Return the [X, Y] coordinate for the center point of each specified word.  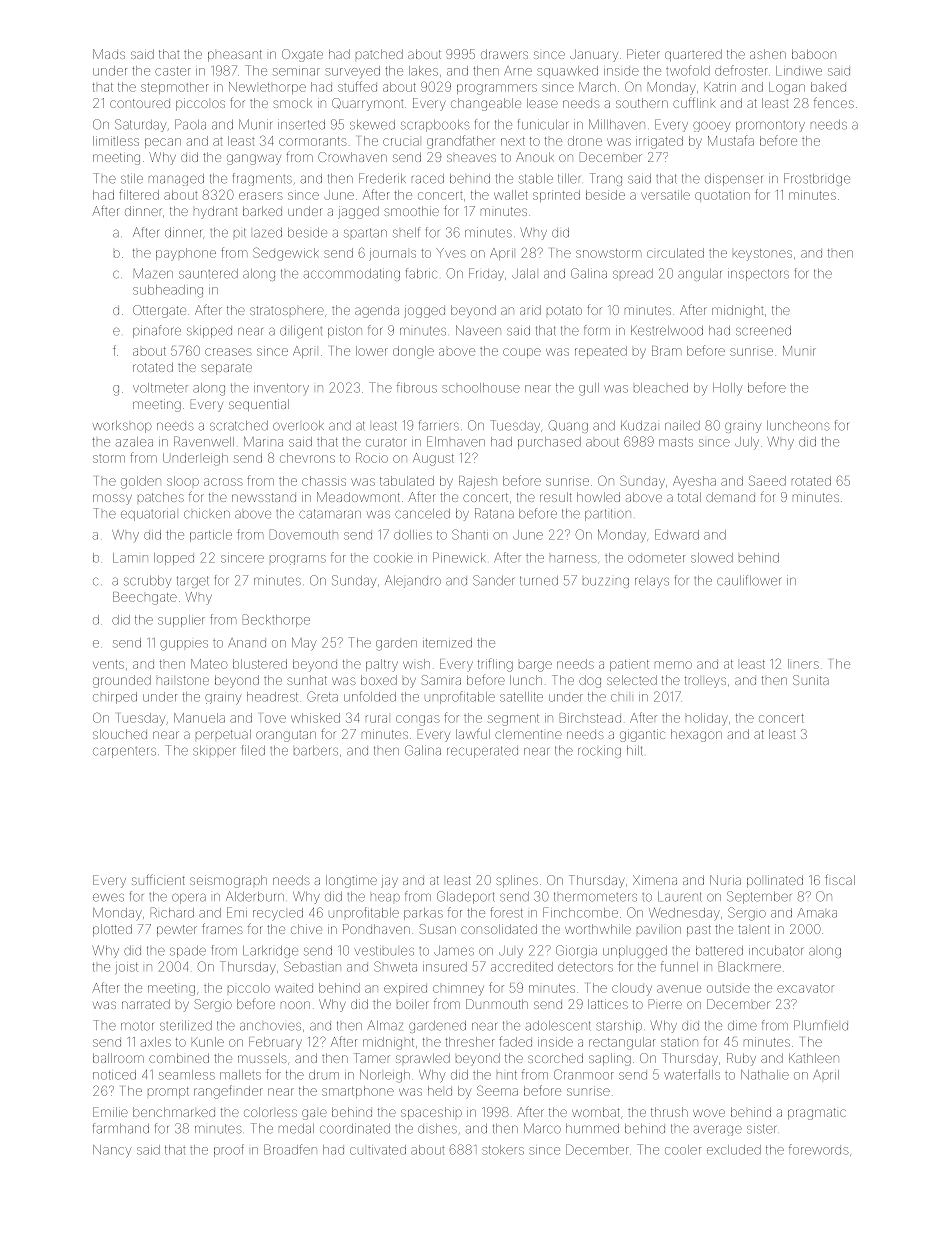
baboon [814, 54]
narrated [146, 1004]
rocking [599, 751]
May [304, 644]
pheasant [235, 55]
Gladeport [466, 897]
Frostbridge [817, 179]
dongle [413, 352]
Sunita [811, 680]
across [223, 482]
